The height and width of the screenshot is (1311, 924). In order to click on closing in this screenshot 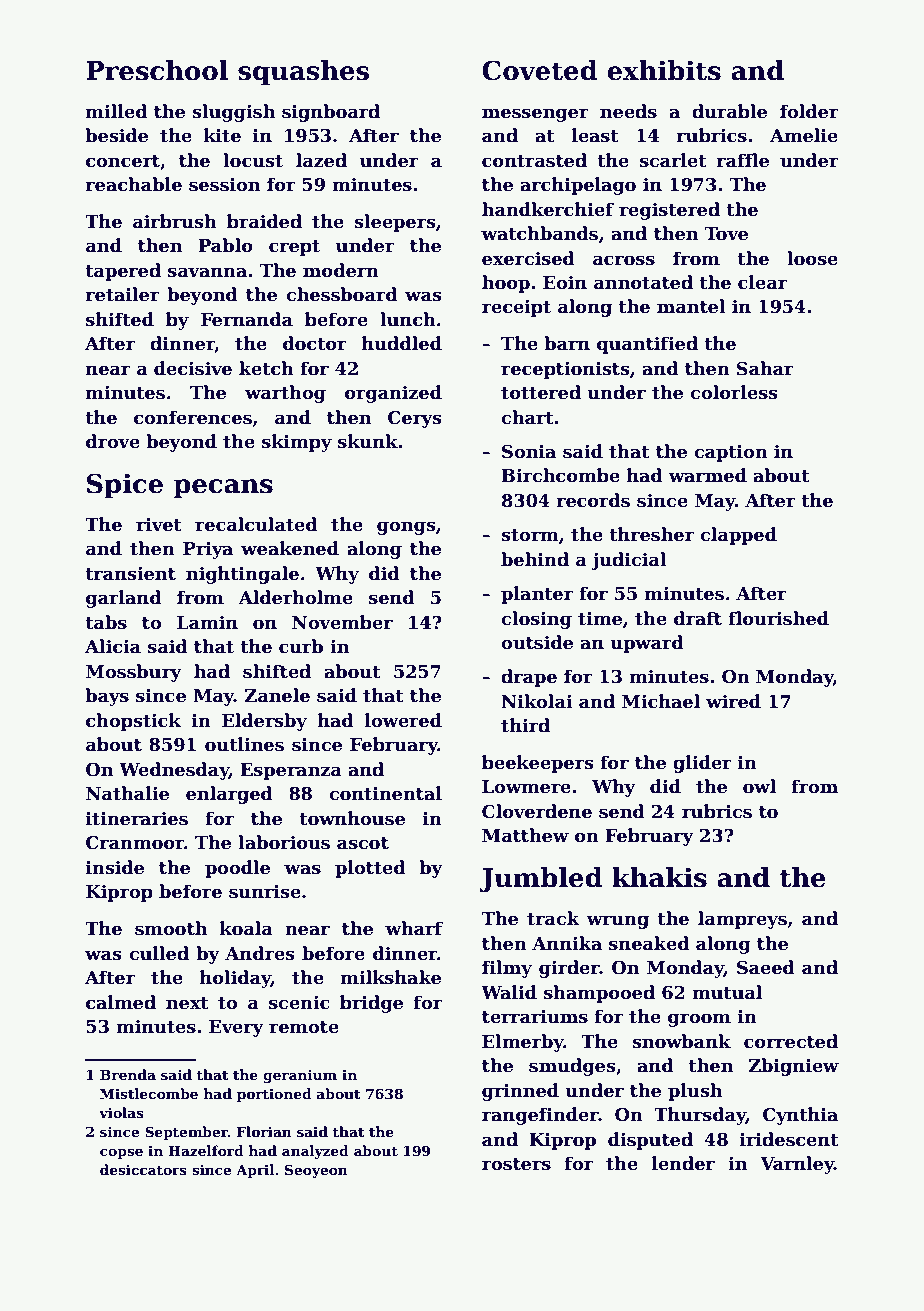, I will do `click(536, 620)`.
